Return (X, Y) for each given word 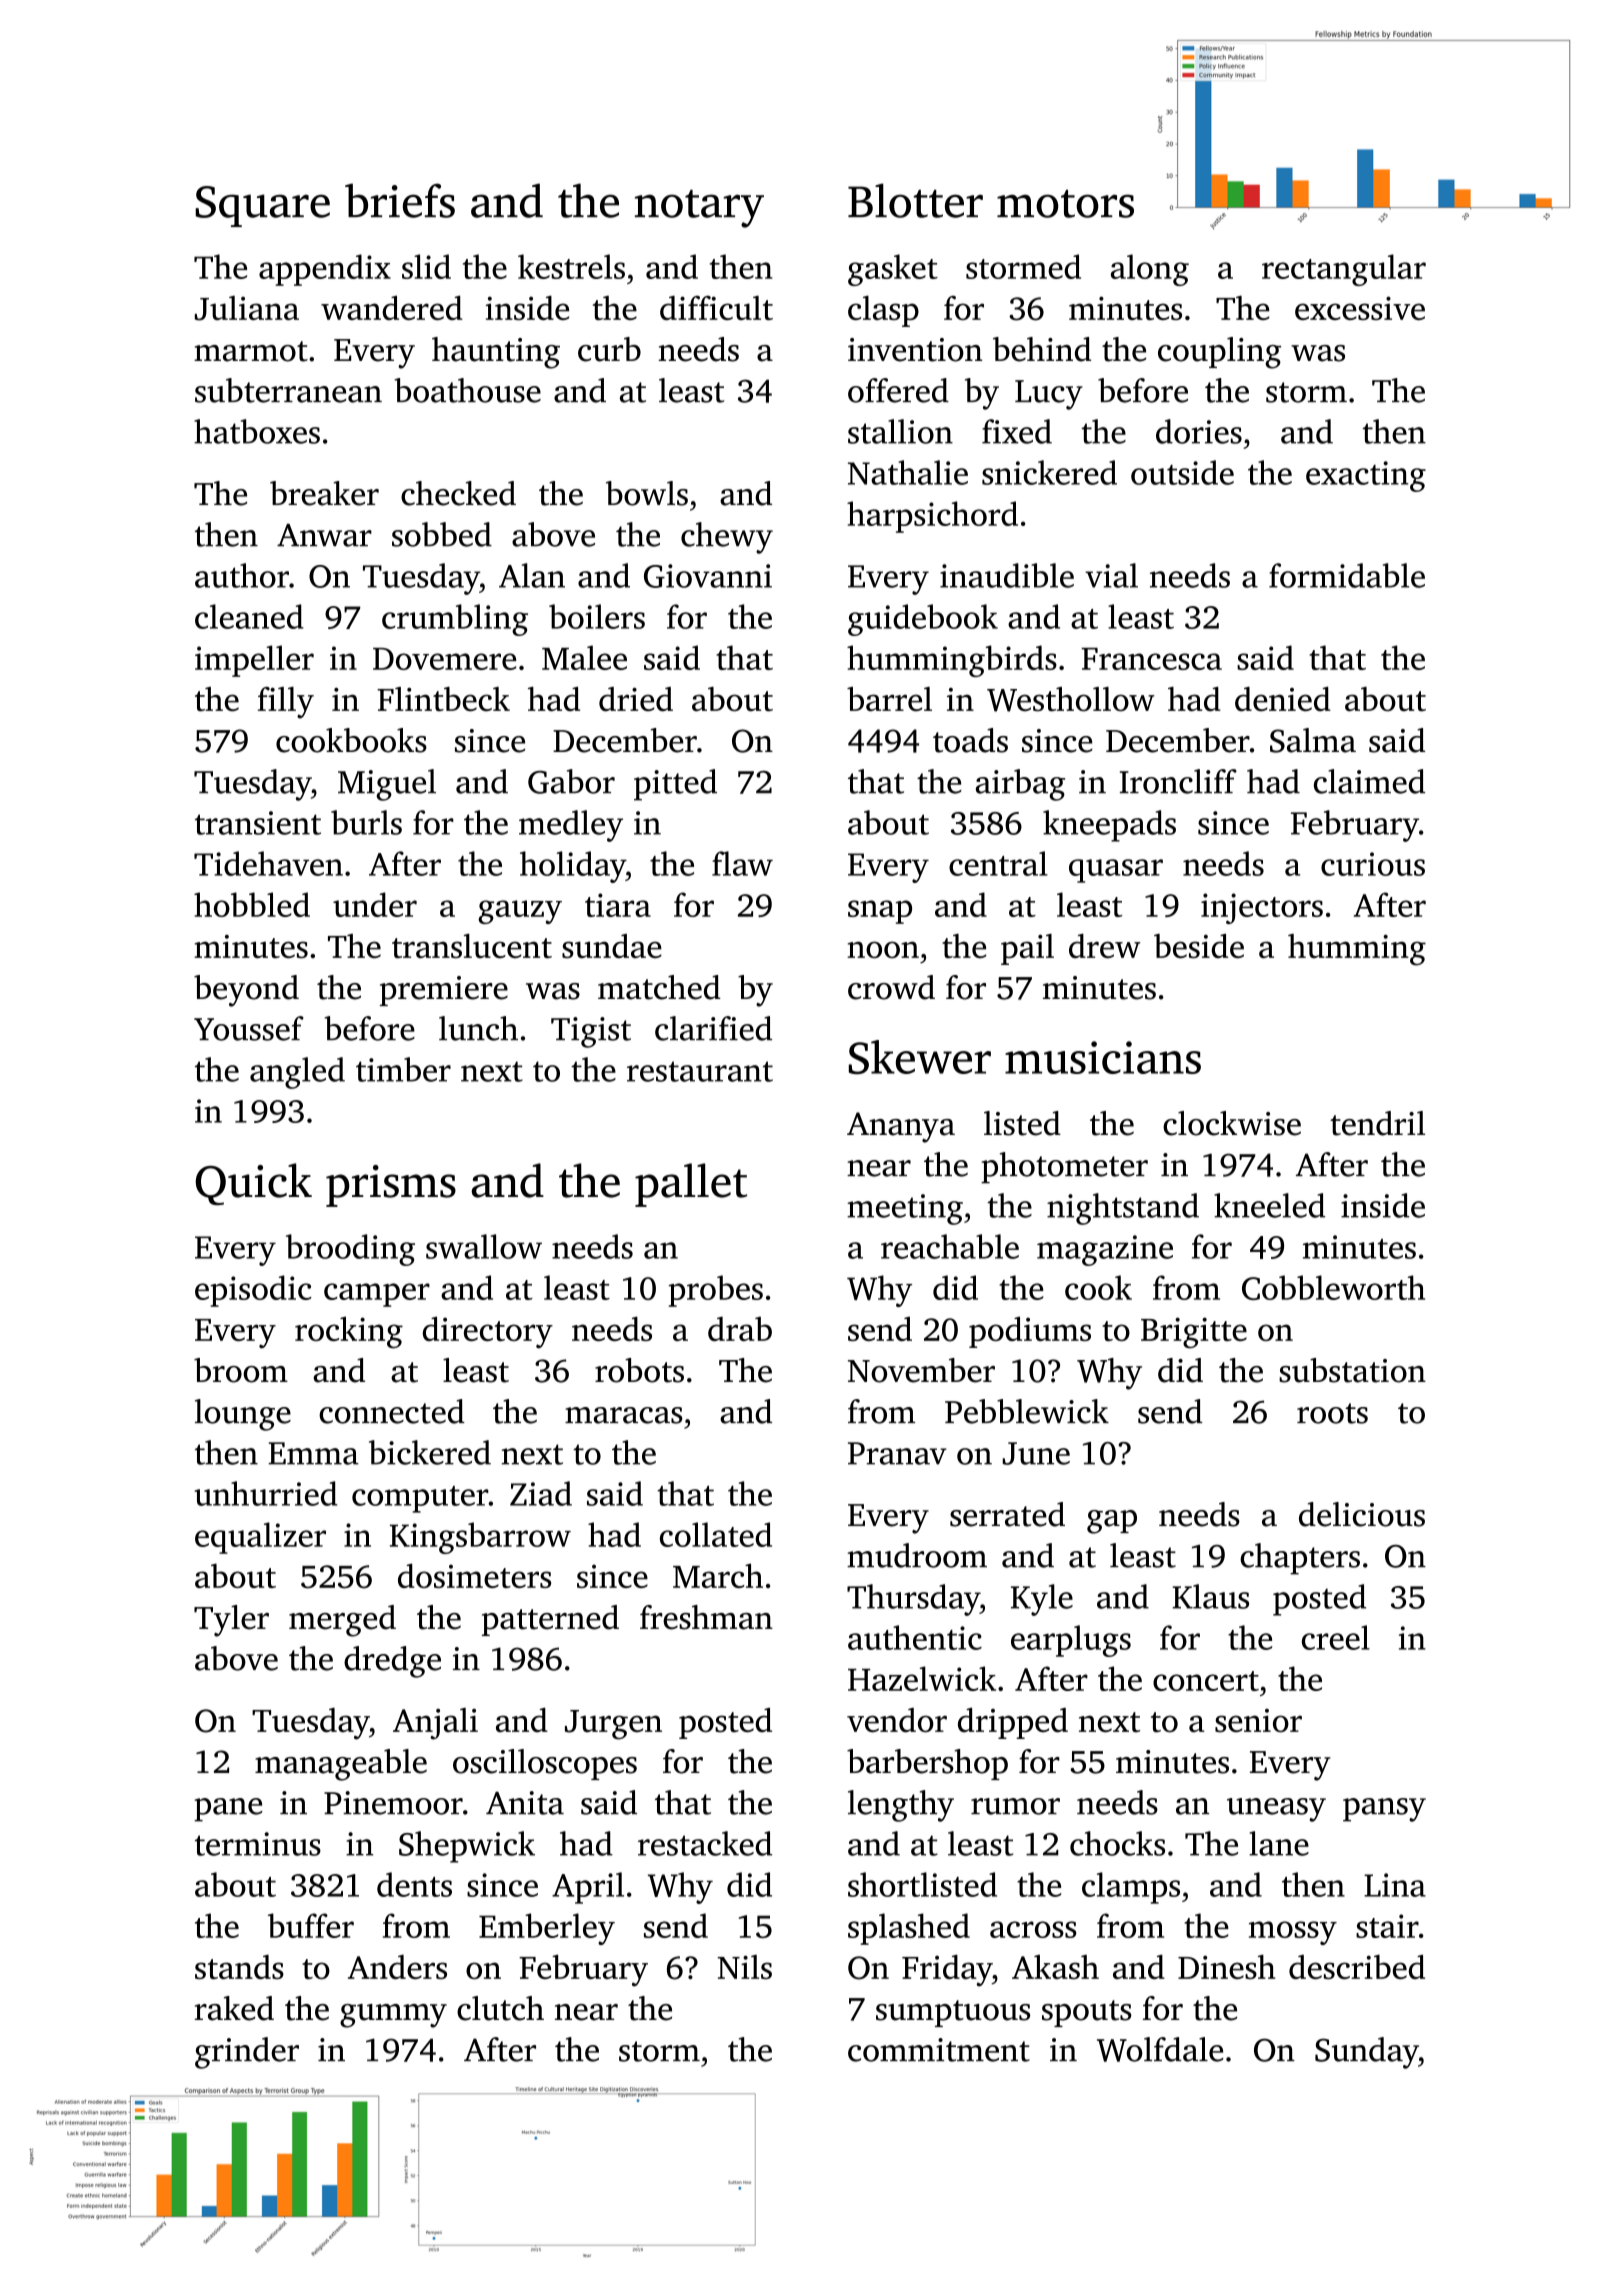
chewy (727, 538)
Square (262, 206)
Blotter (915, 200)
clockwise (1232, 1123)
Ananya (901, 1127)
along (1150, 270)
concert (1206, 1681)
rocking (349, 1332)
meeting (905, 1209)
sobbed (442, 534)
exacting (1366, 476)
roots (1332, 1413)
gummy (393, 2016)
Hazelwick (922, 1678)
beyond (246, 991)
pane (228, 1810)
